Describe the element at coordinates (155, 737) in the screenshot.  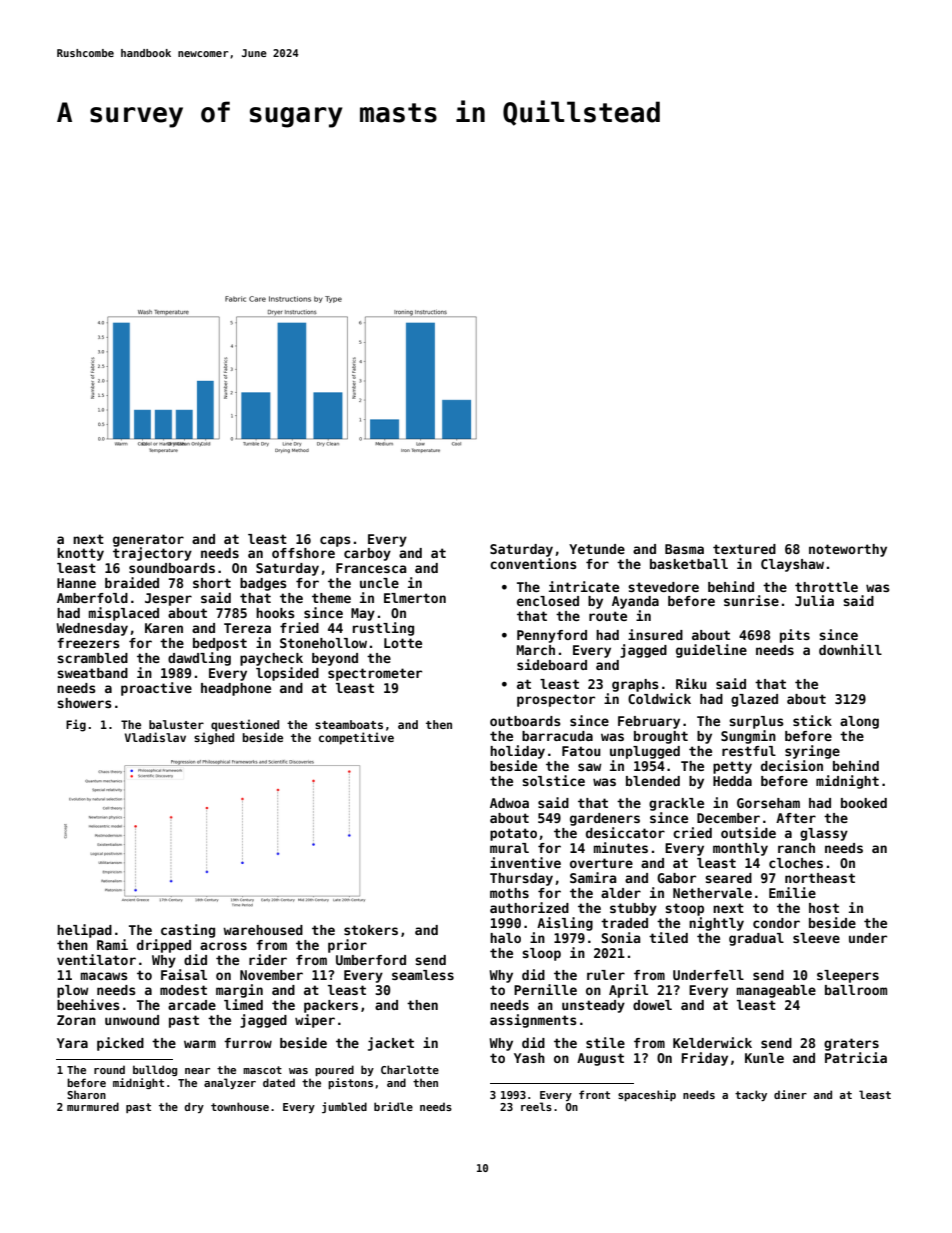
I see `Vladislav` at that location.
